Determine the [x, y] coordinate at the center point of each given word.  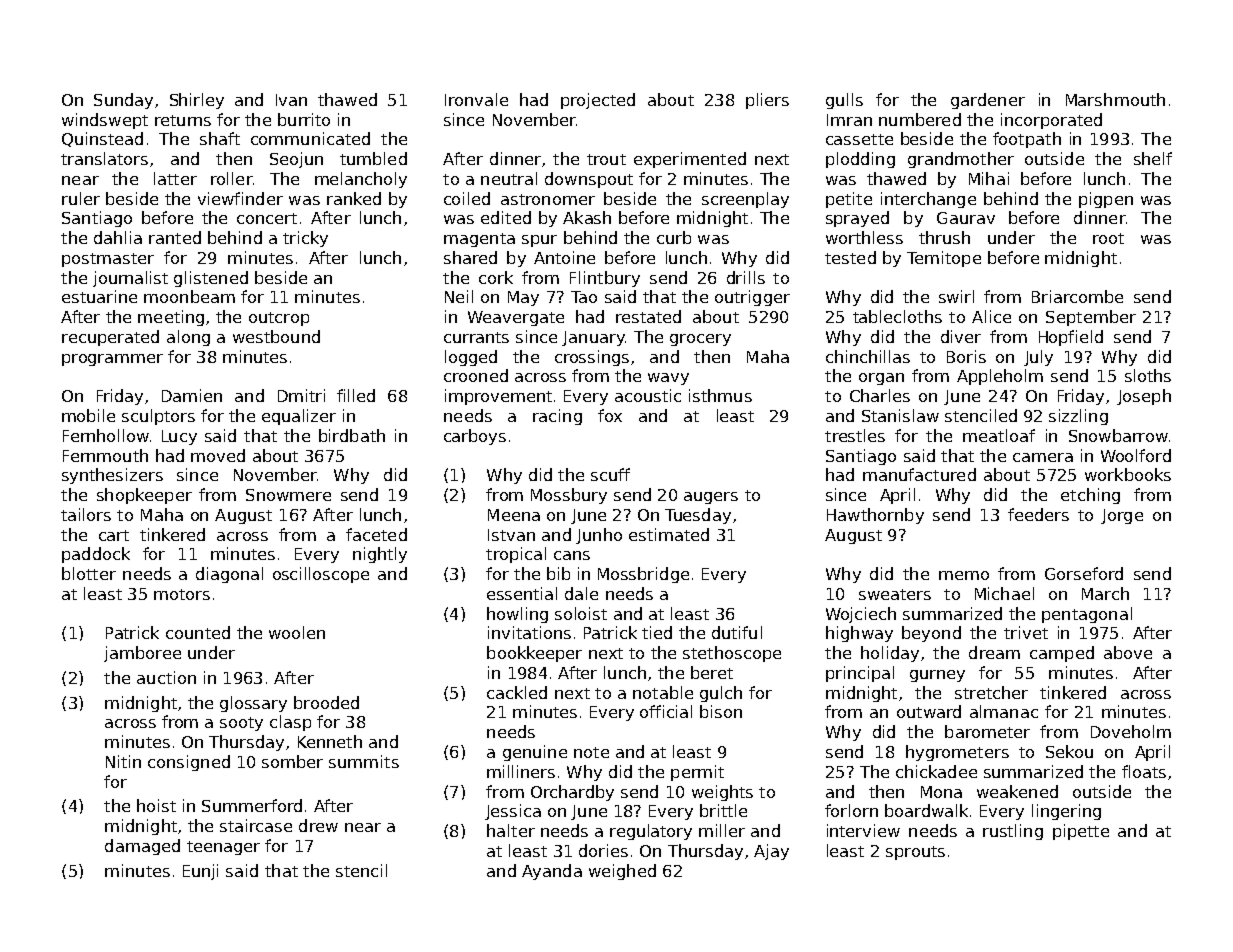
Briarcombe [1077, 296]
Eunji [200, 872]
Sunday [123, 101]
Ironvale [476, 99]
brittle [723, 810]
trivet [1026, 632]
